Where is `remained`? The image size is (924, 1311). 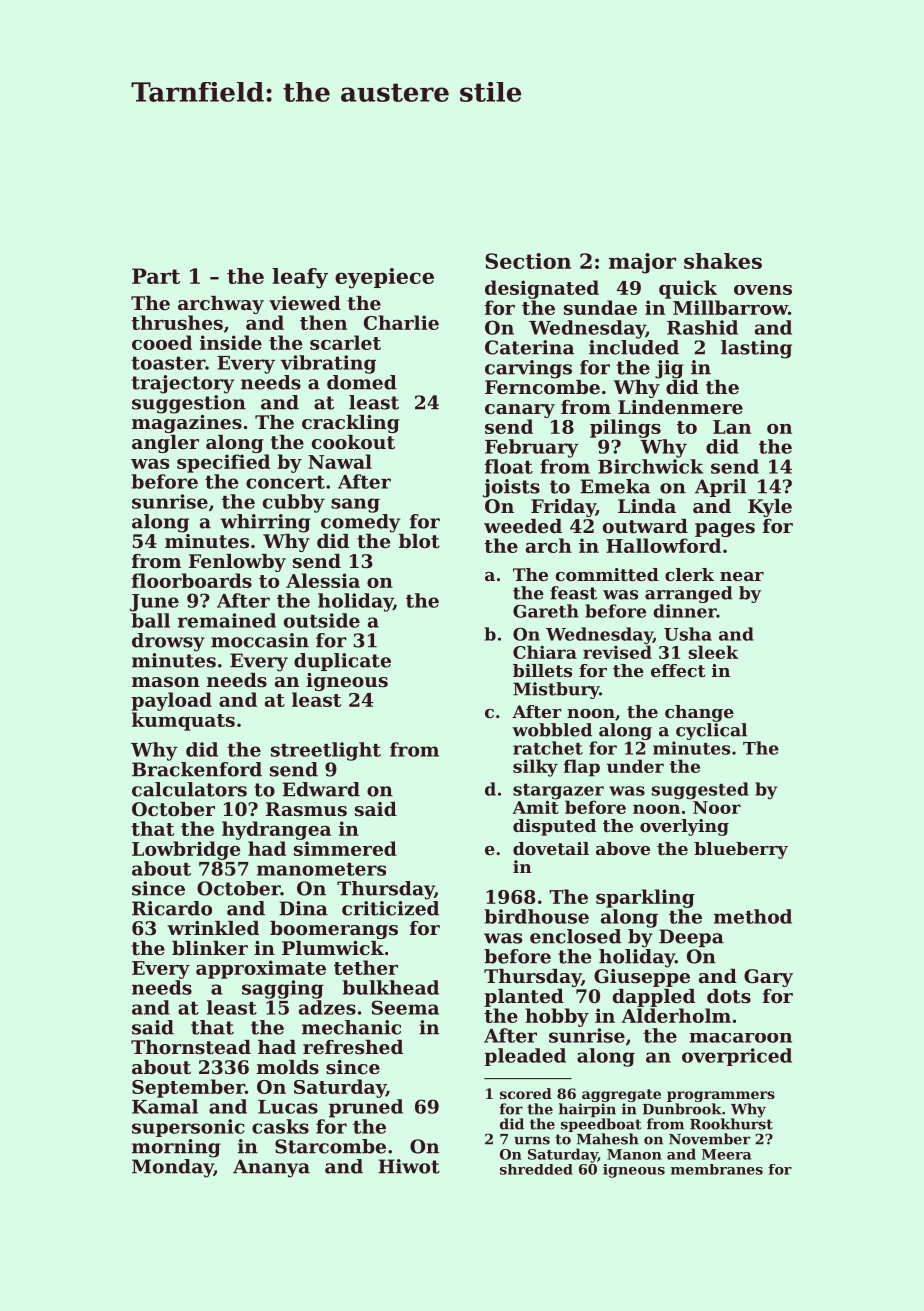 remained is located at coordinates (227, 620).
